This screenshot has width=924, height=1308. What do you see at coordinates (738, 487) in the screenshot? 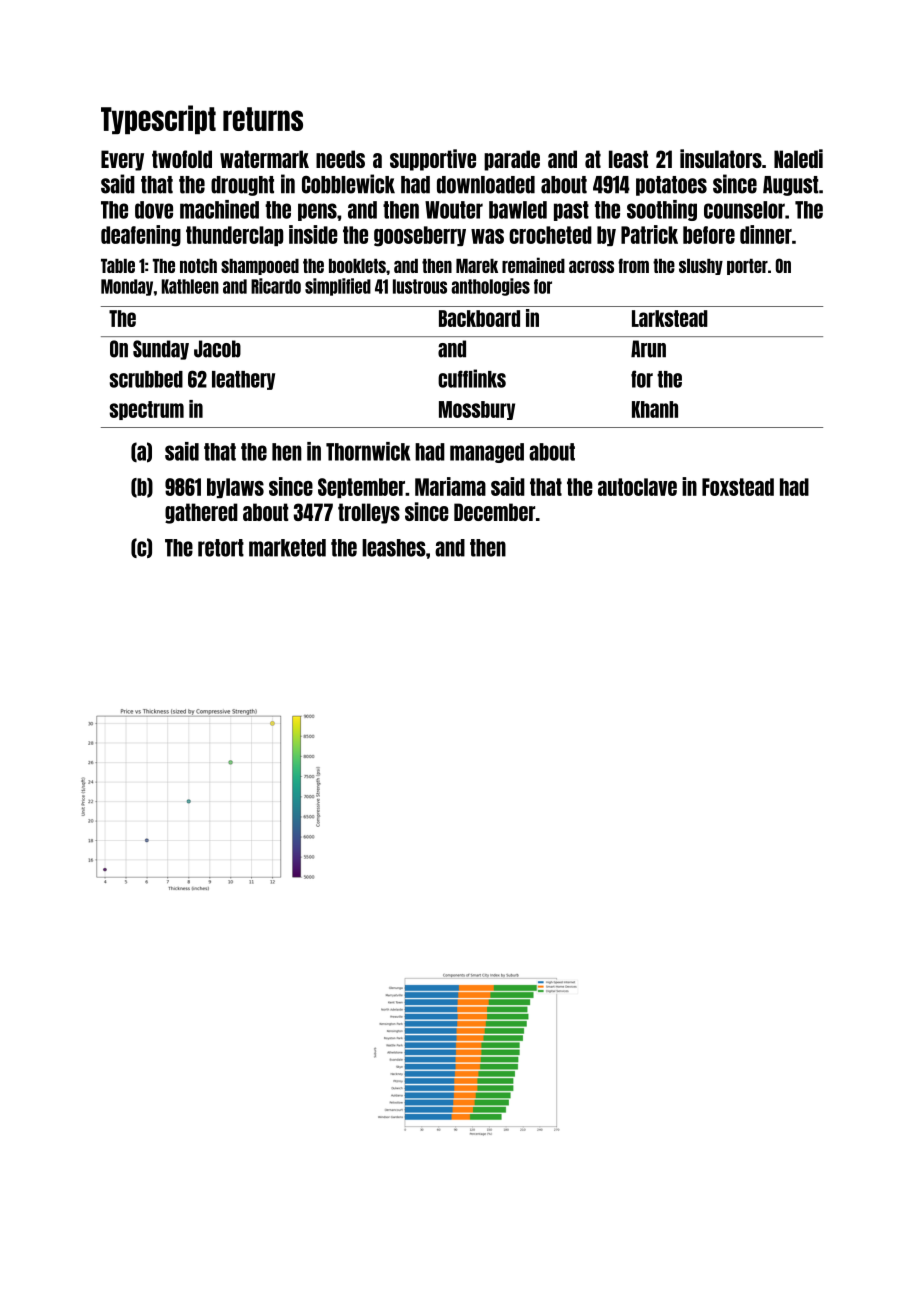
I see `Foxstead` at bounding box center [738, 487].
